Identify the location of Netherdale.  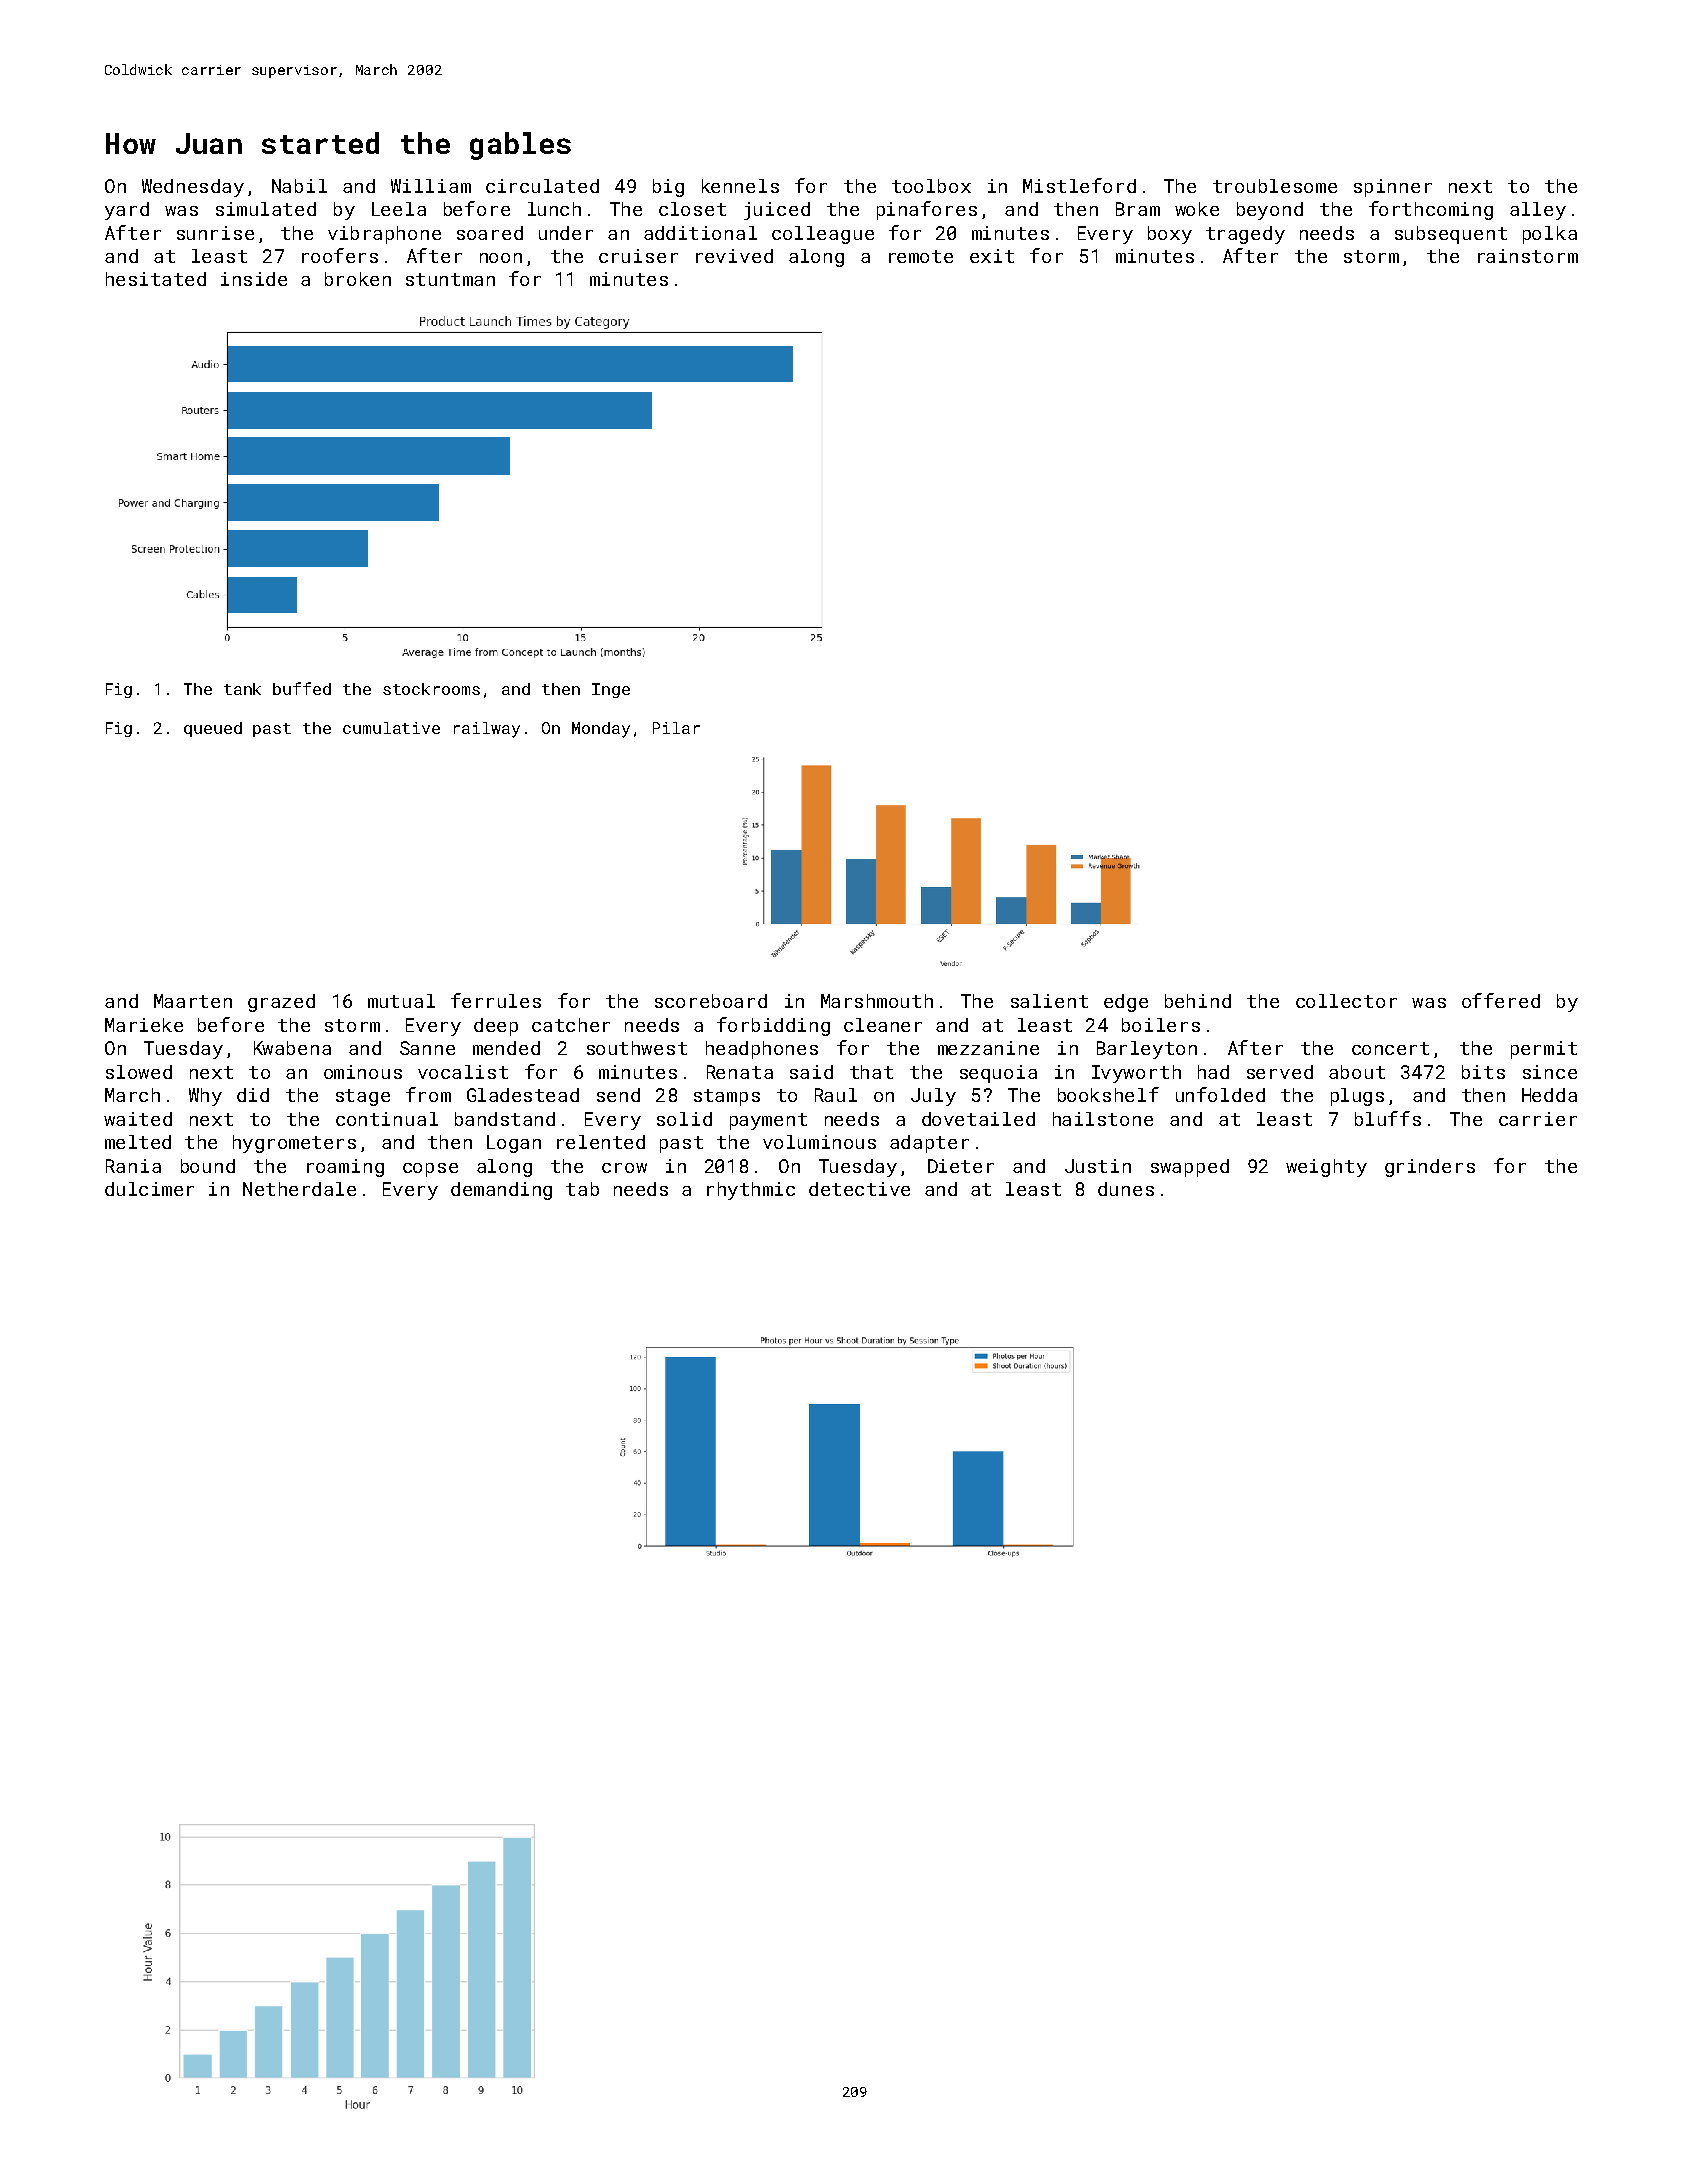
(299, 1189).
